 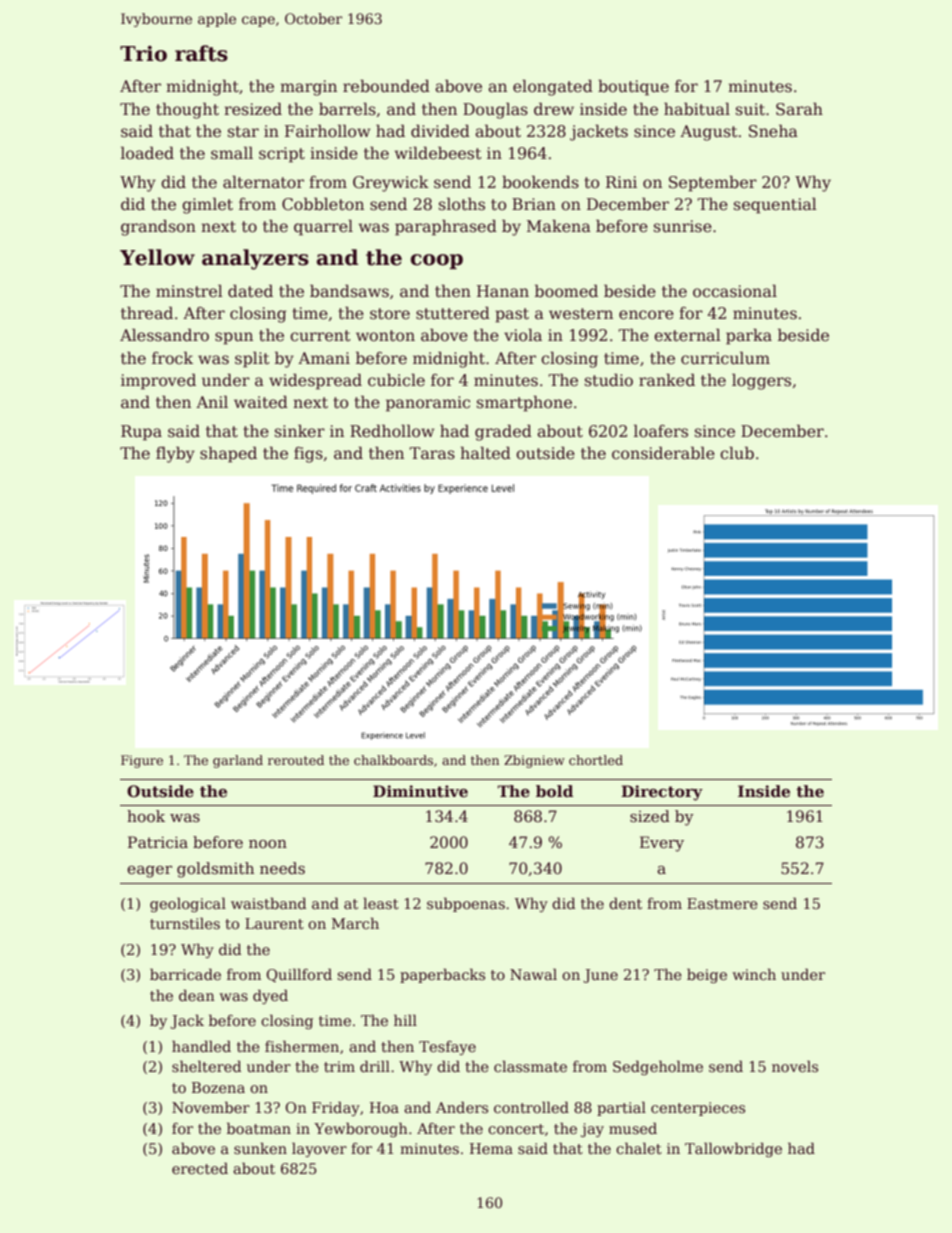 I want to click on Trio, so click(x=143, y=53).
